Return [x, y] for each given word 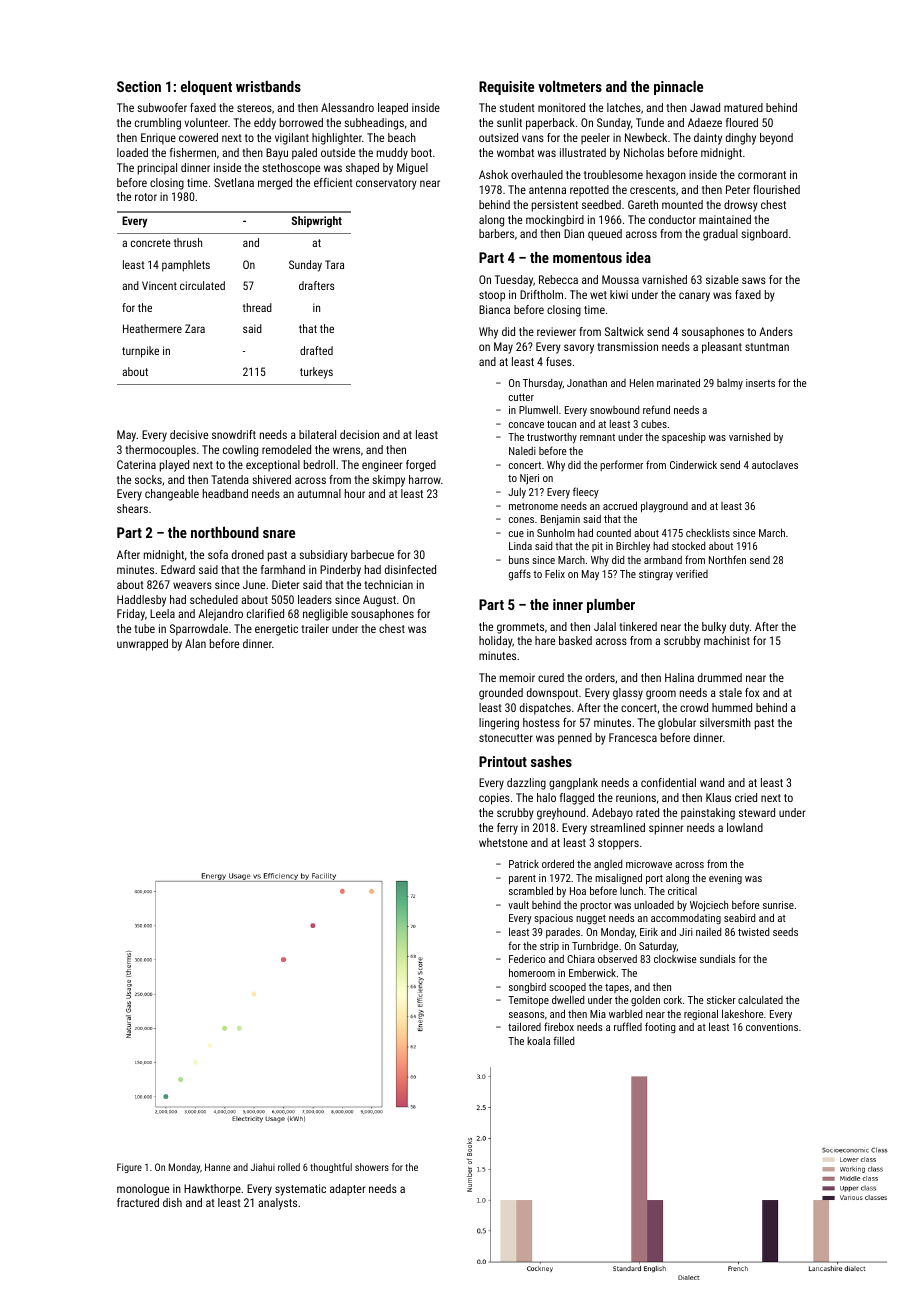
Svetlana [234, 182]
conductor [672, 219]
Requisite [506, 88]
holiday [495, 642]
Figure [129, 1168]
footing [660, 1028]
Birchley [633, 547]
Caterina [136, 464]
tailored [524, 1026]
